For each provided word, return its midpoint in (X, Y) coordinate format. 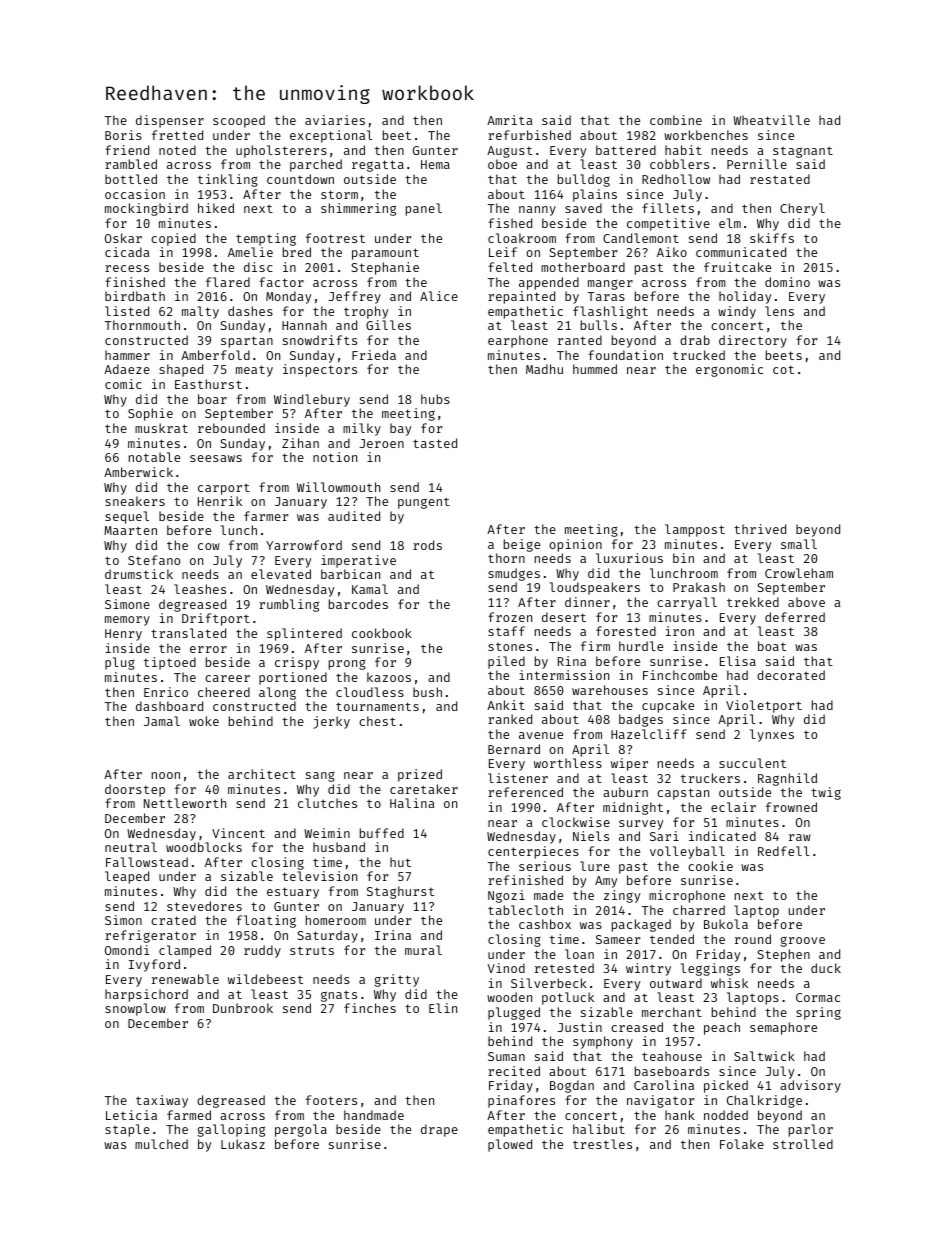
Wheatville (771, 120)
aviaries (335, 120)
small (799, 544)
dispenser (170, 121)
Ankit (506, 705)
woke (204, 721)
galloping (231, 1130)
